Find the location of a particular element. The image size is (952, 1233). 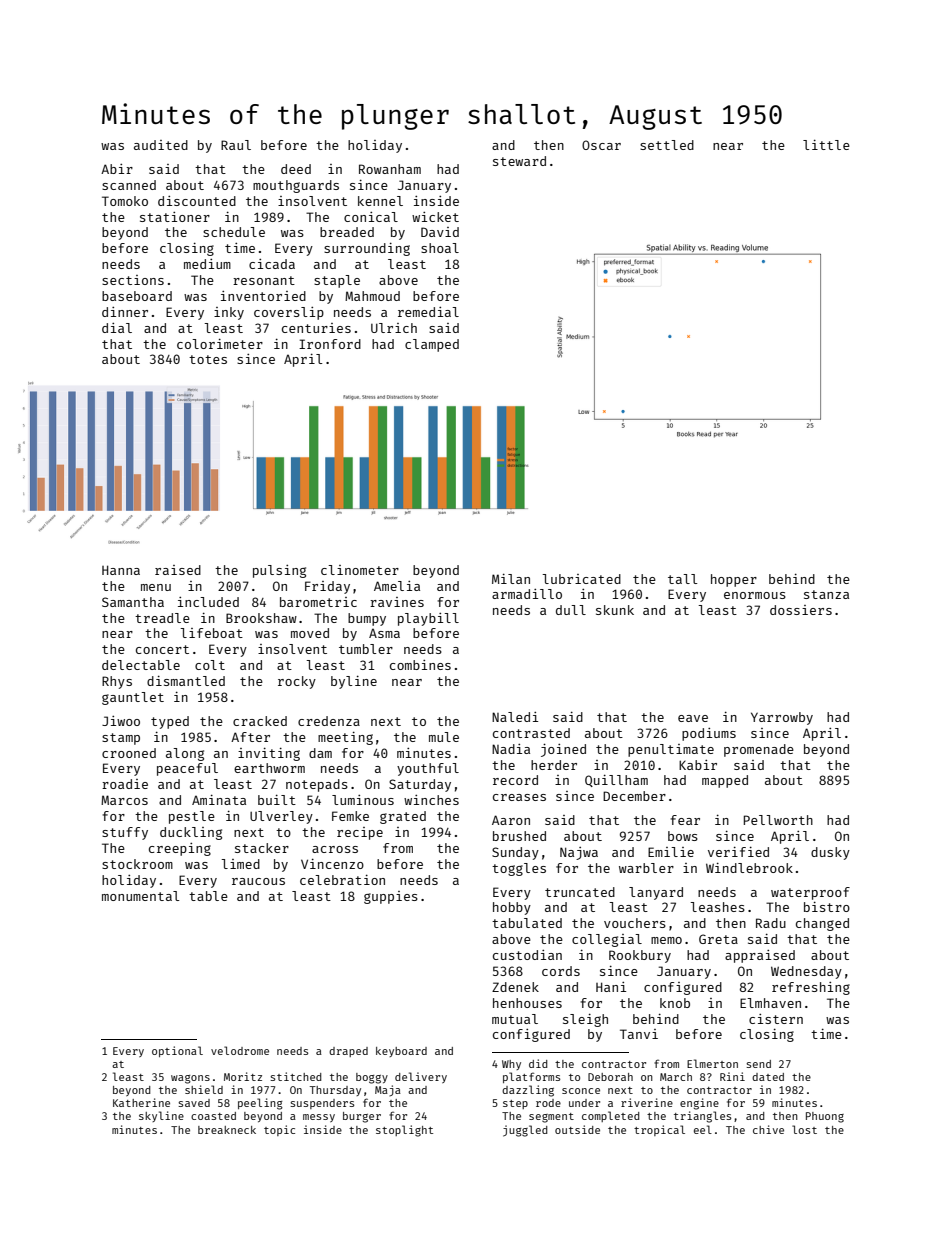

verified is located at coordinates (738, 851).
